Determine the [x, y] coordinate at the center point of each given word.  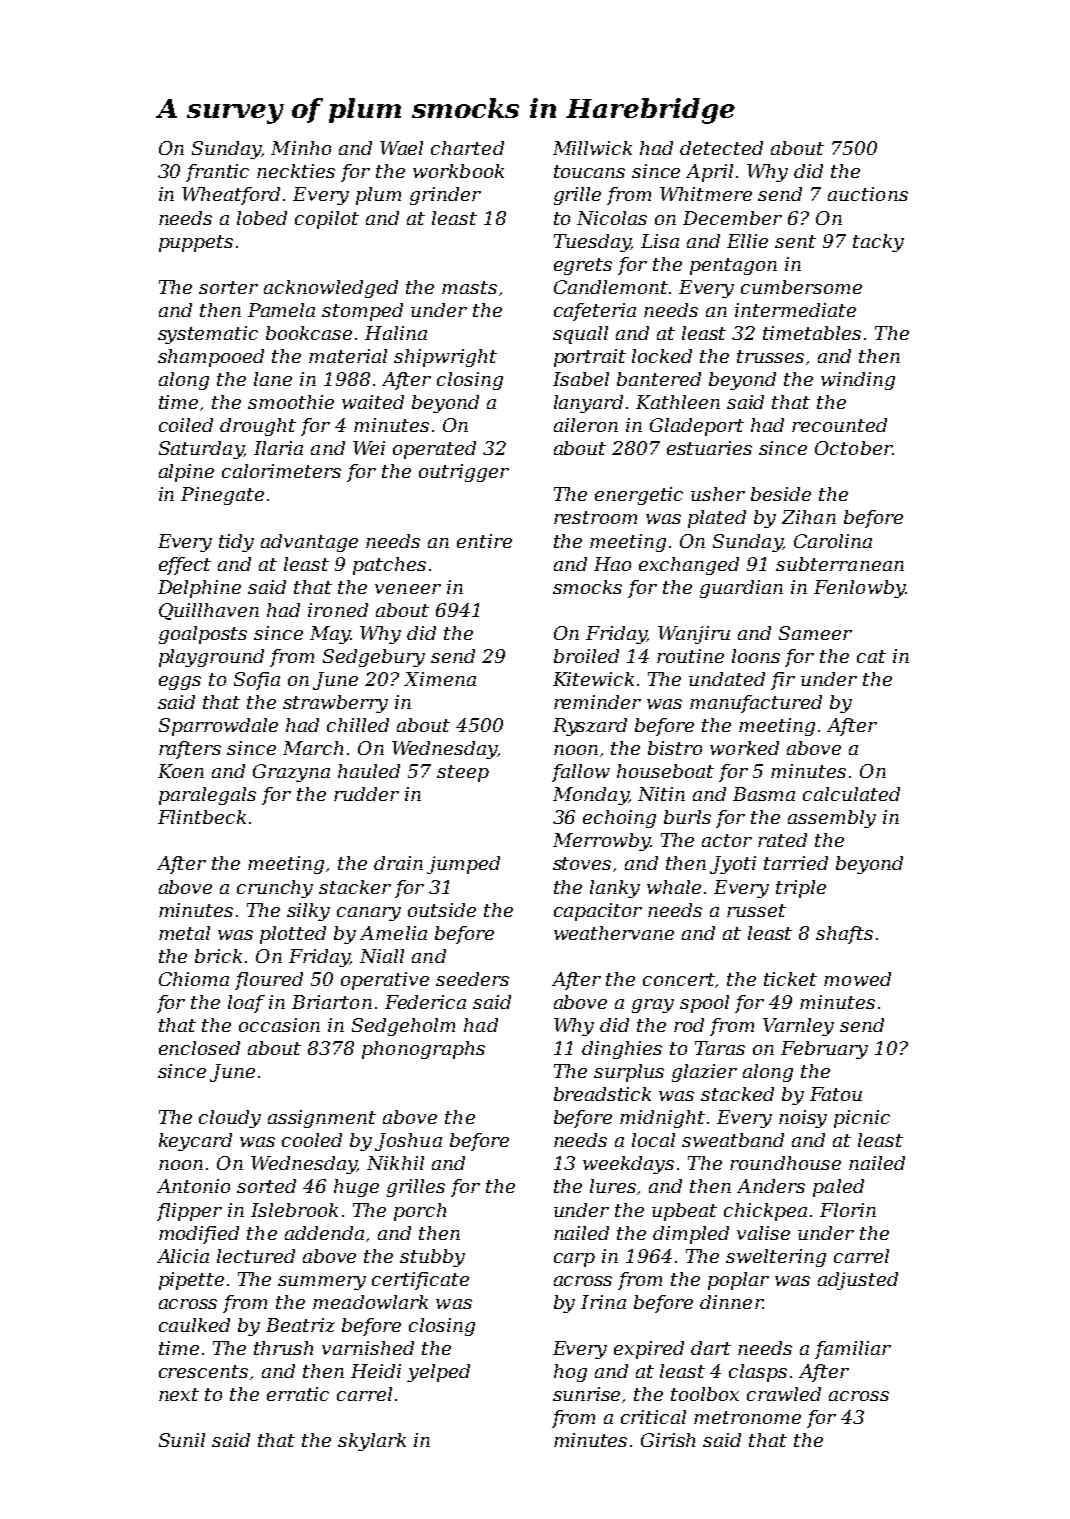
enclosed [199, 1048]
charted [467, 148]
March [313, 748]
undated [727, 679]
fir [783, 681]
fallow [581, 773]
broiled [586, 656]
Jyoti [733, 865]
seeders [472, 979]
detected [721, 148]
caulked [194, 1325]
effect [185, 566]
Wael [401, 148]
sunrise [586, 1394]
